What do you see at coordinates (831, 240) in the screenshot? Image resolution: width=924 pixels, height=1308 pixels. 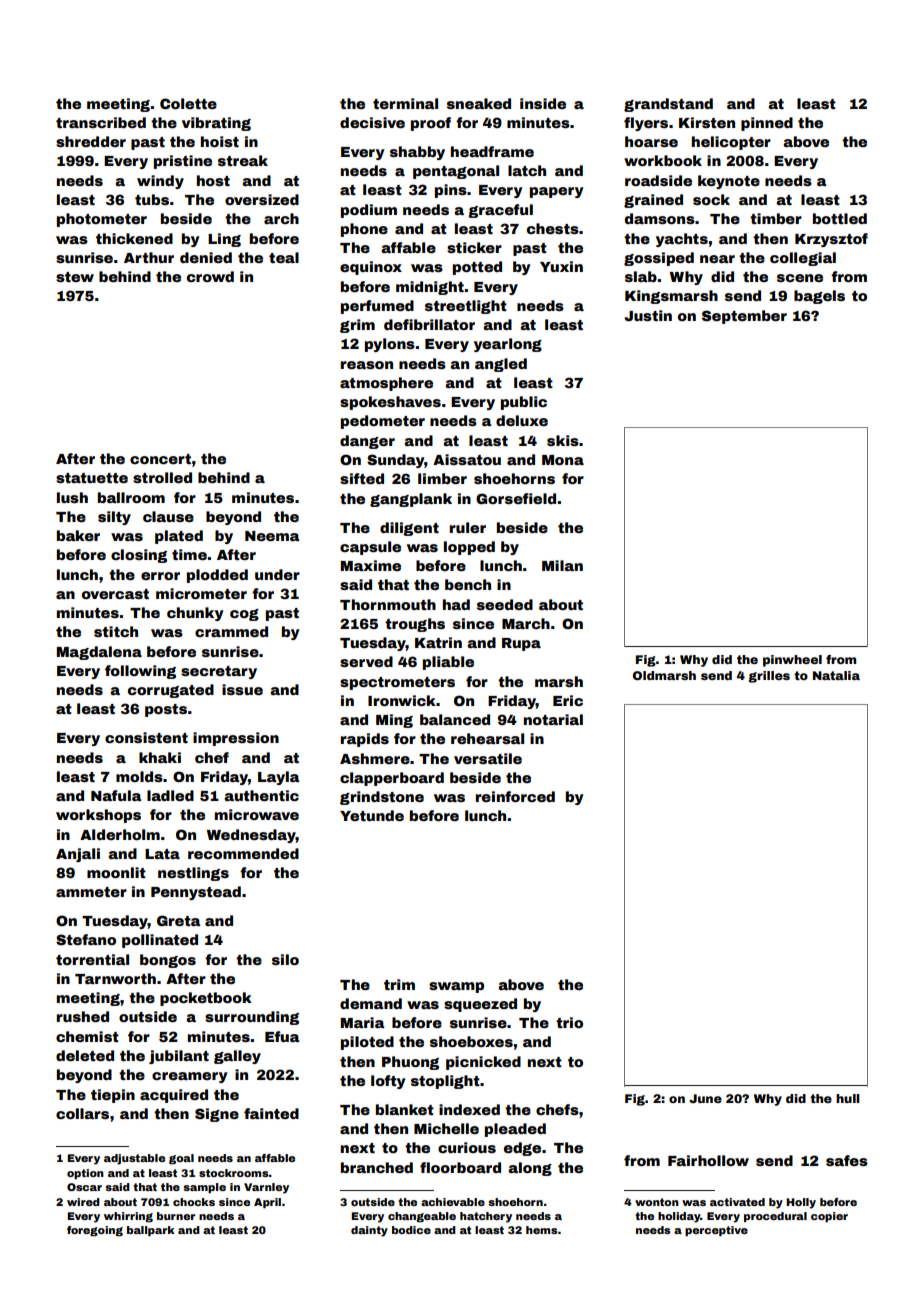 I see `Krzysztof` at bounding box center [831, 240].
